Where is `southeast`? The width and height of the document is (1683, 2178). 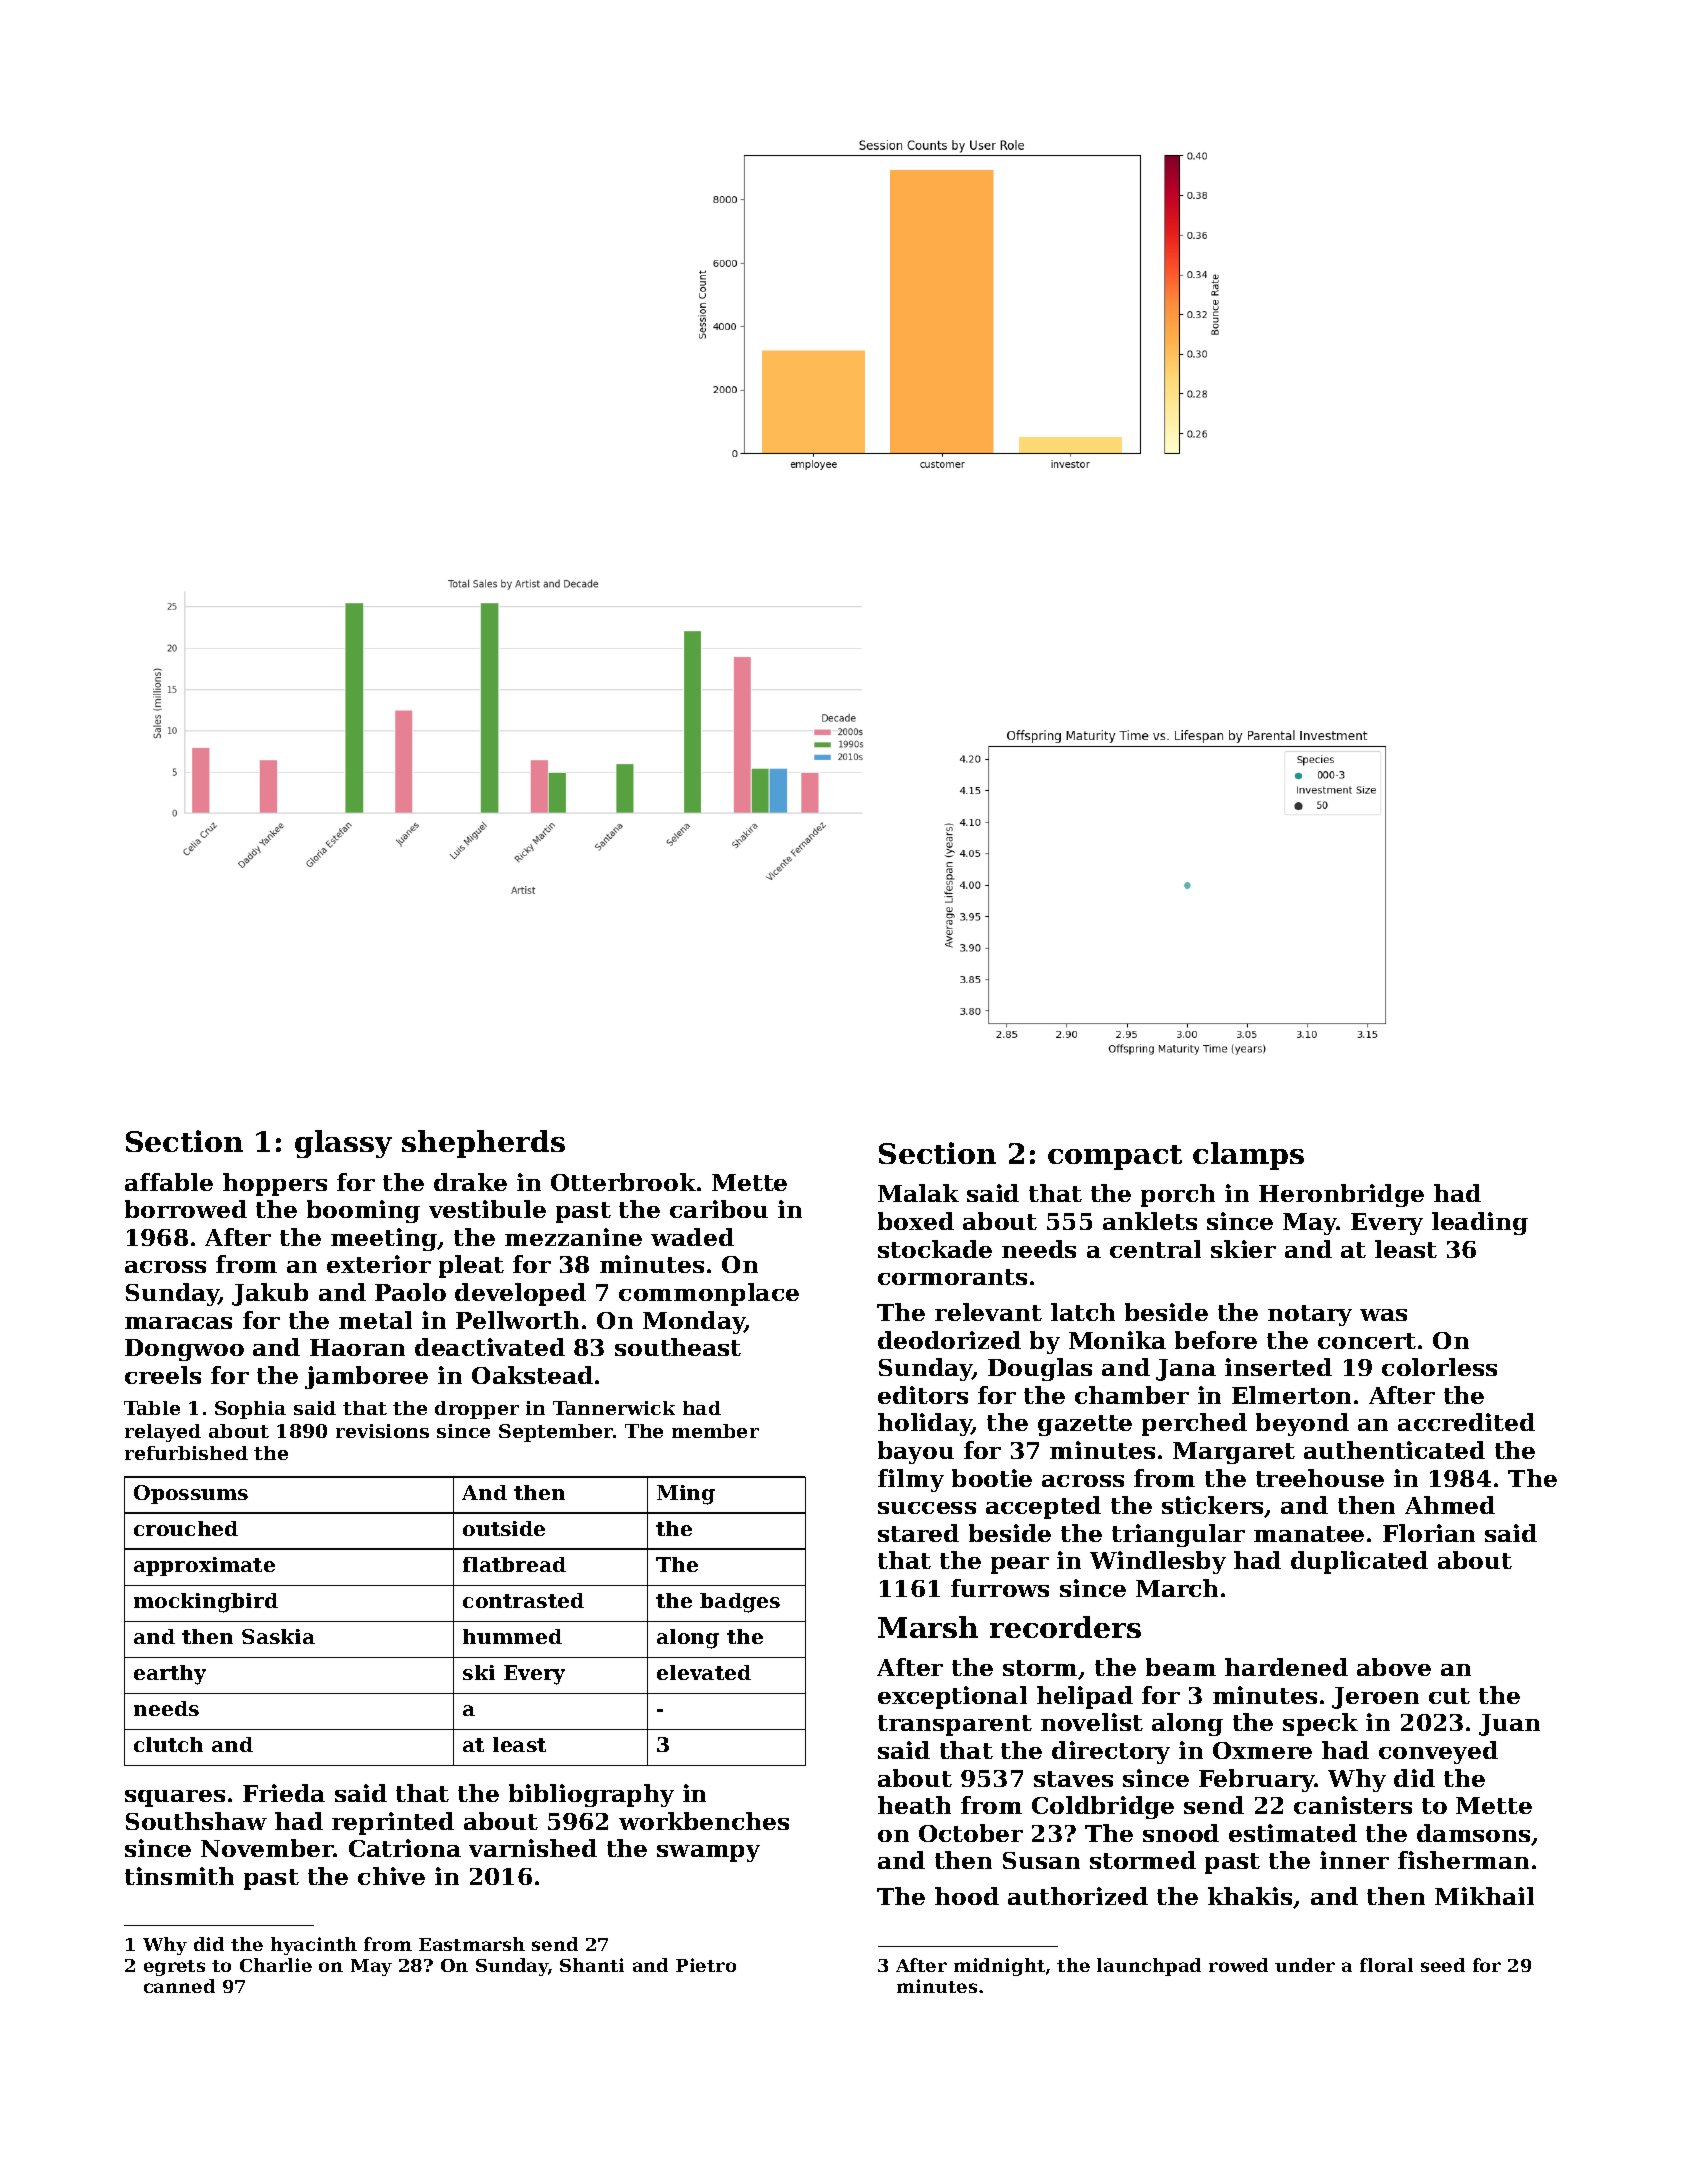
southeast is located at coordinates (678, 1347).
